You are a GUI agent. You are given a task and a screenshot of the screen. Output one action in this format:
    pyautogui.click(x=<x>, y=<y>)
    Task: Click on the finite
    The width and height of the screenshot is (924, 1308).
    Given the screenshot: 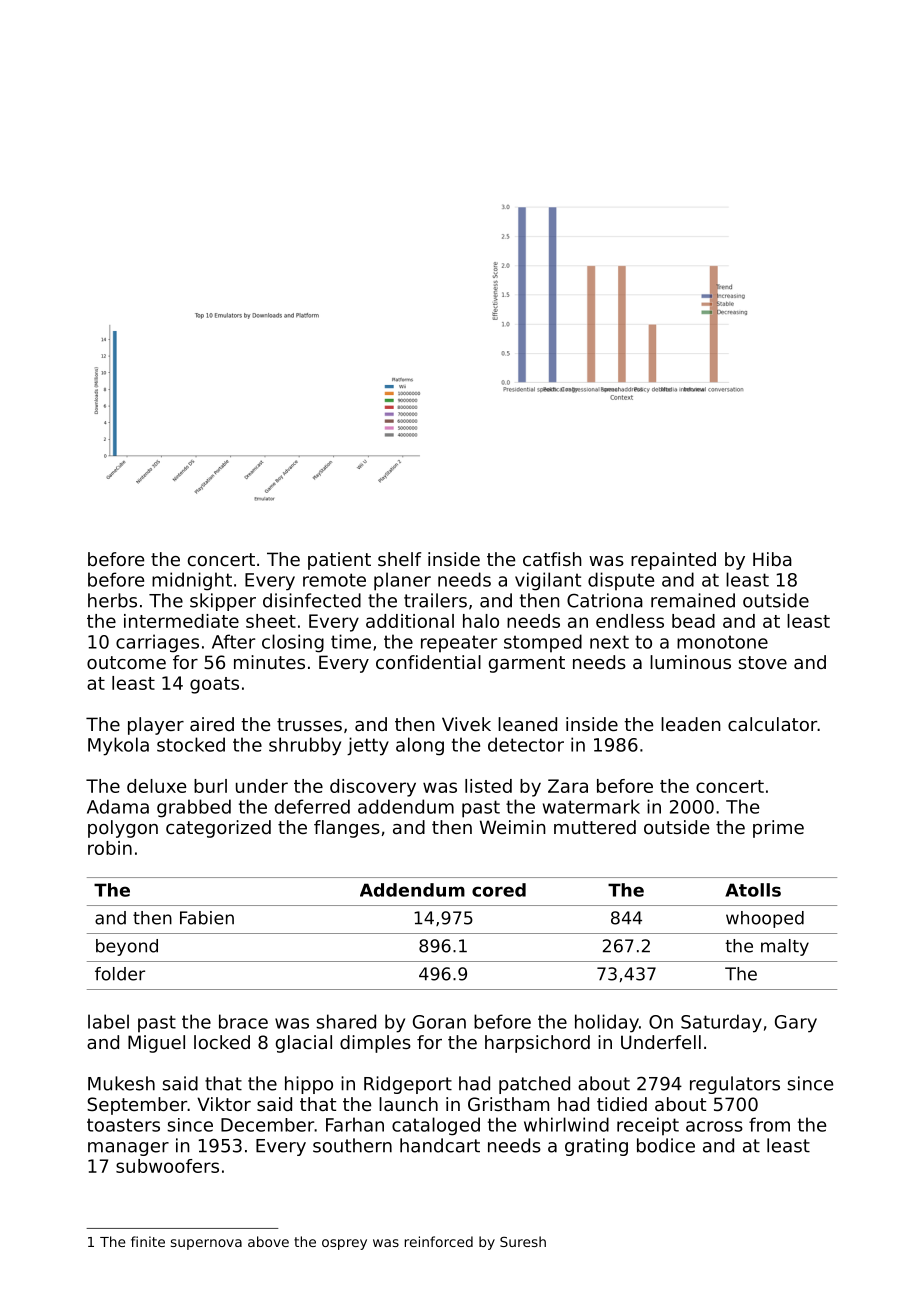 What is the action you would take?
    pyautogui.click(x=148, y=1241)
